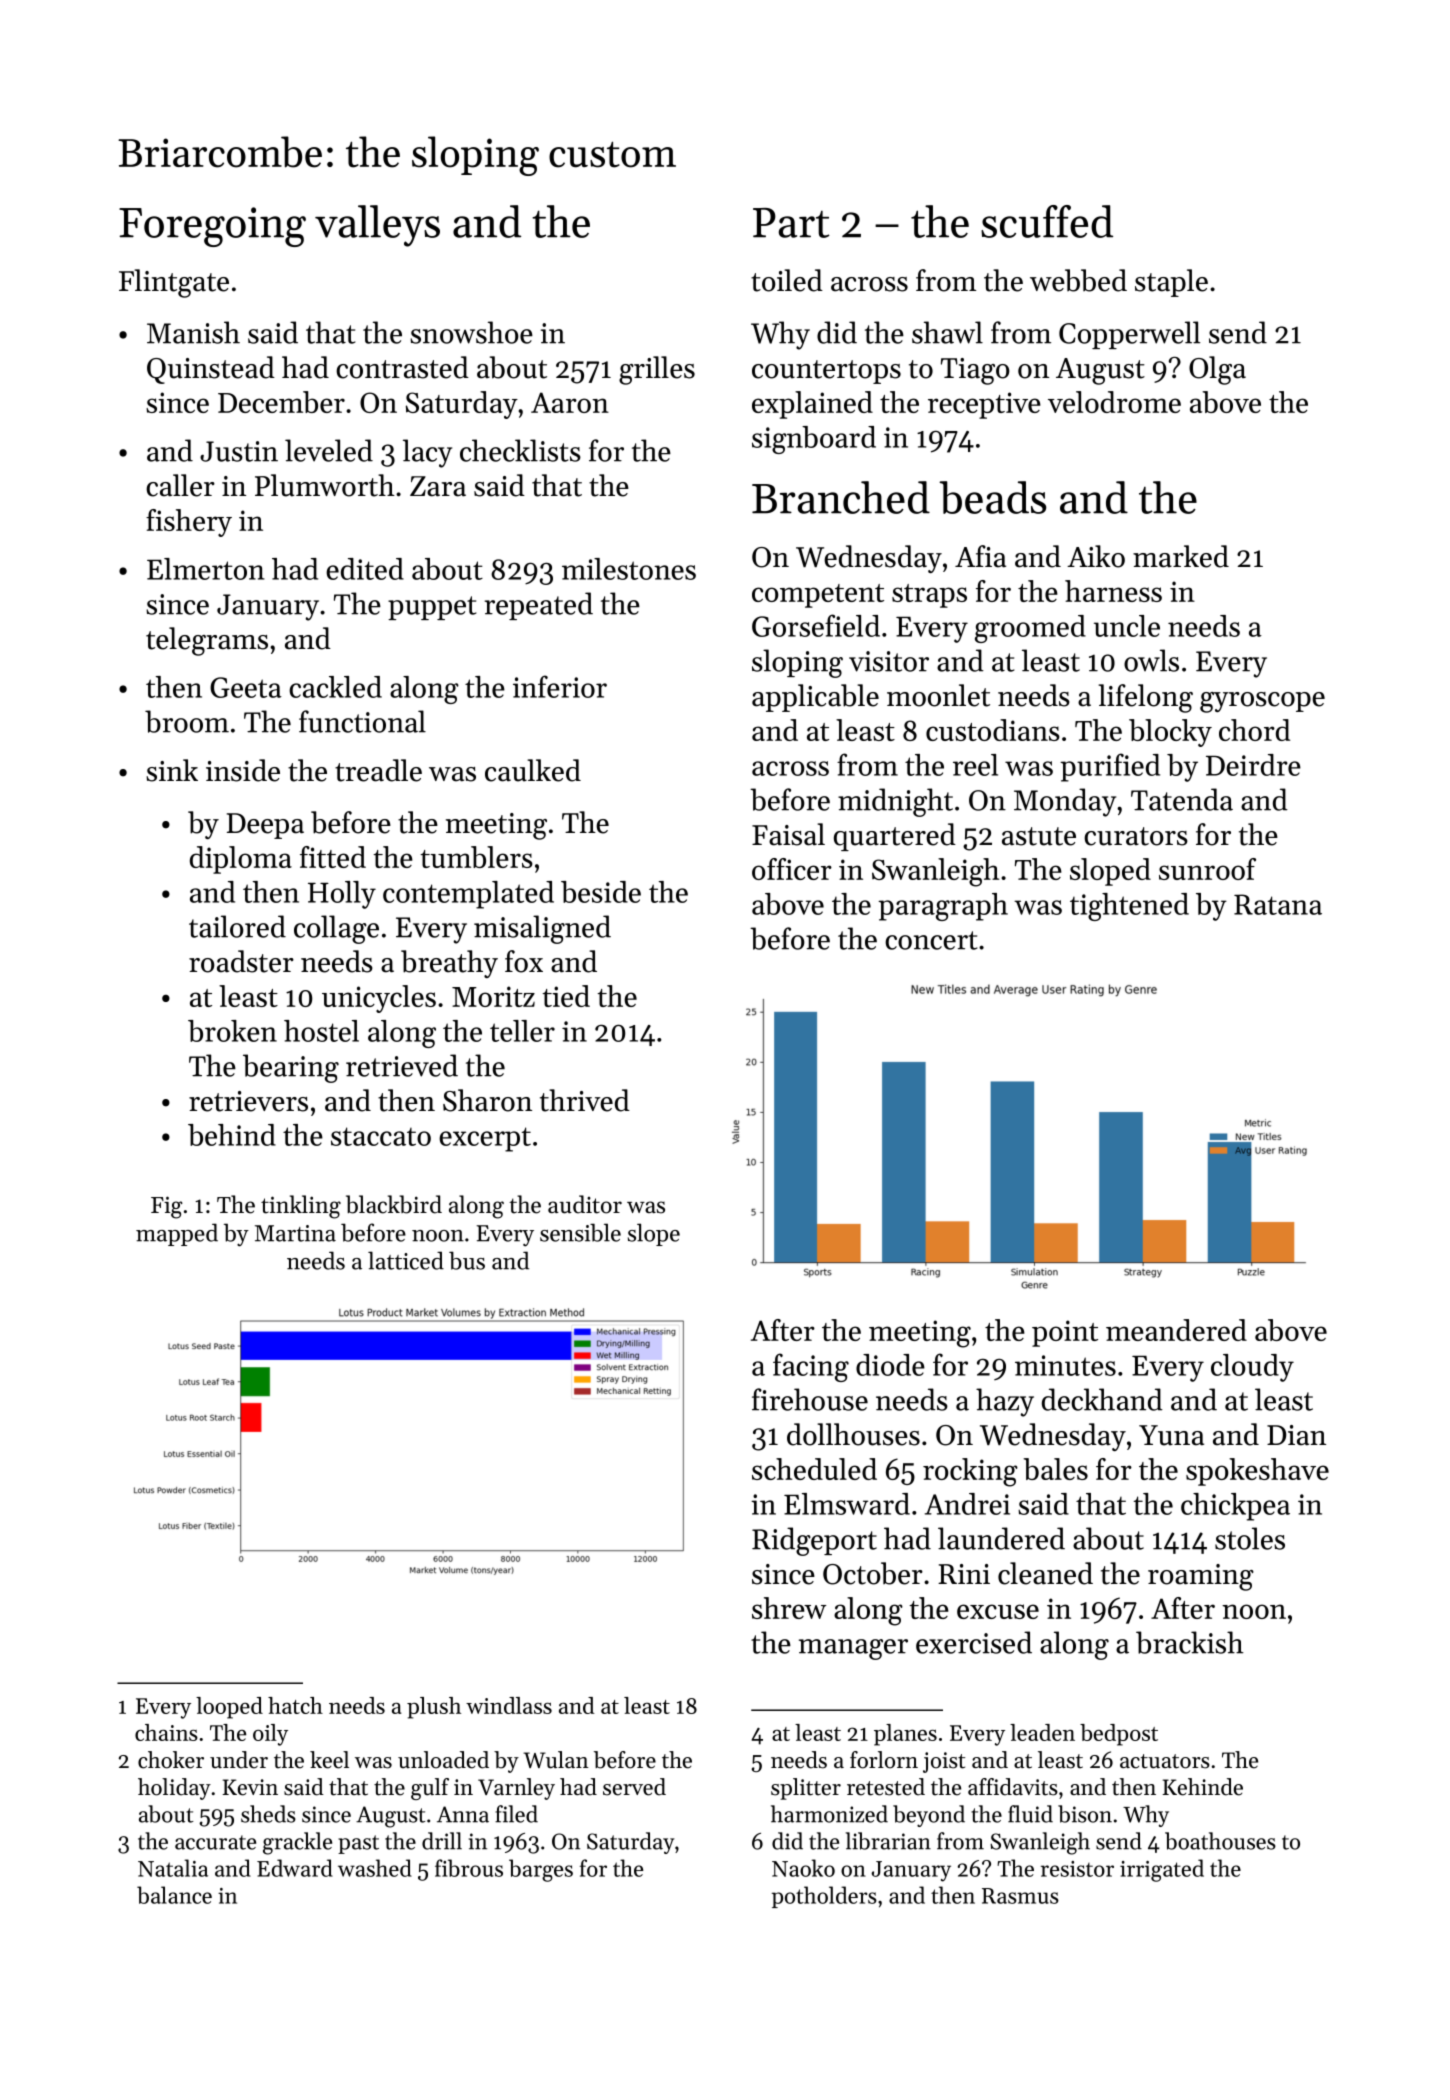 The image size is (1450, 2100). What do you see at coordinates (888, 1841) in the screenshot?
I see `librarian` at bounding box center [888, 1841].
